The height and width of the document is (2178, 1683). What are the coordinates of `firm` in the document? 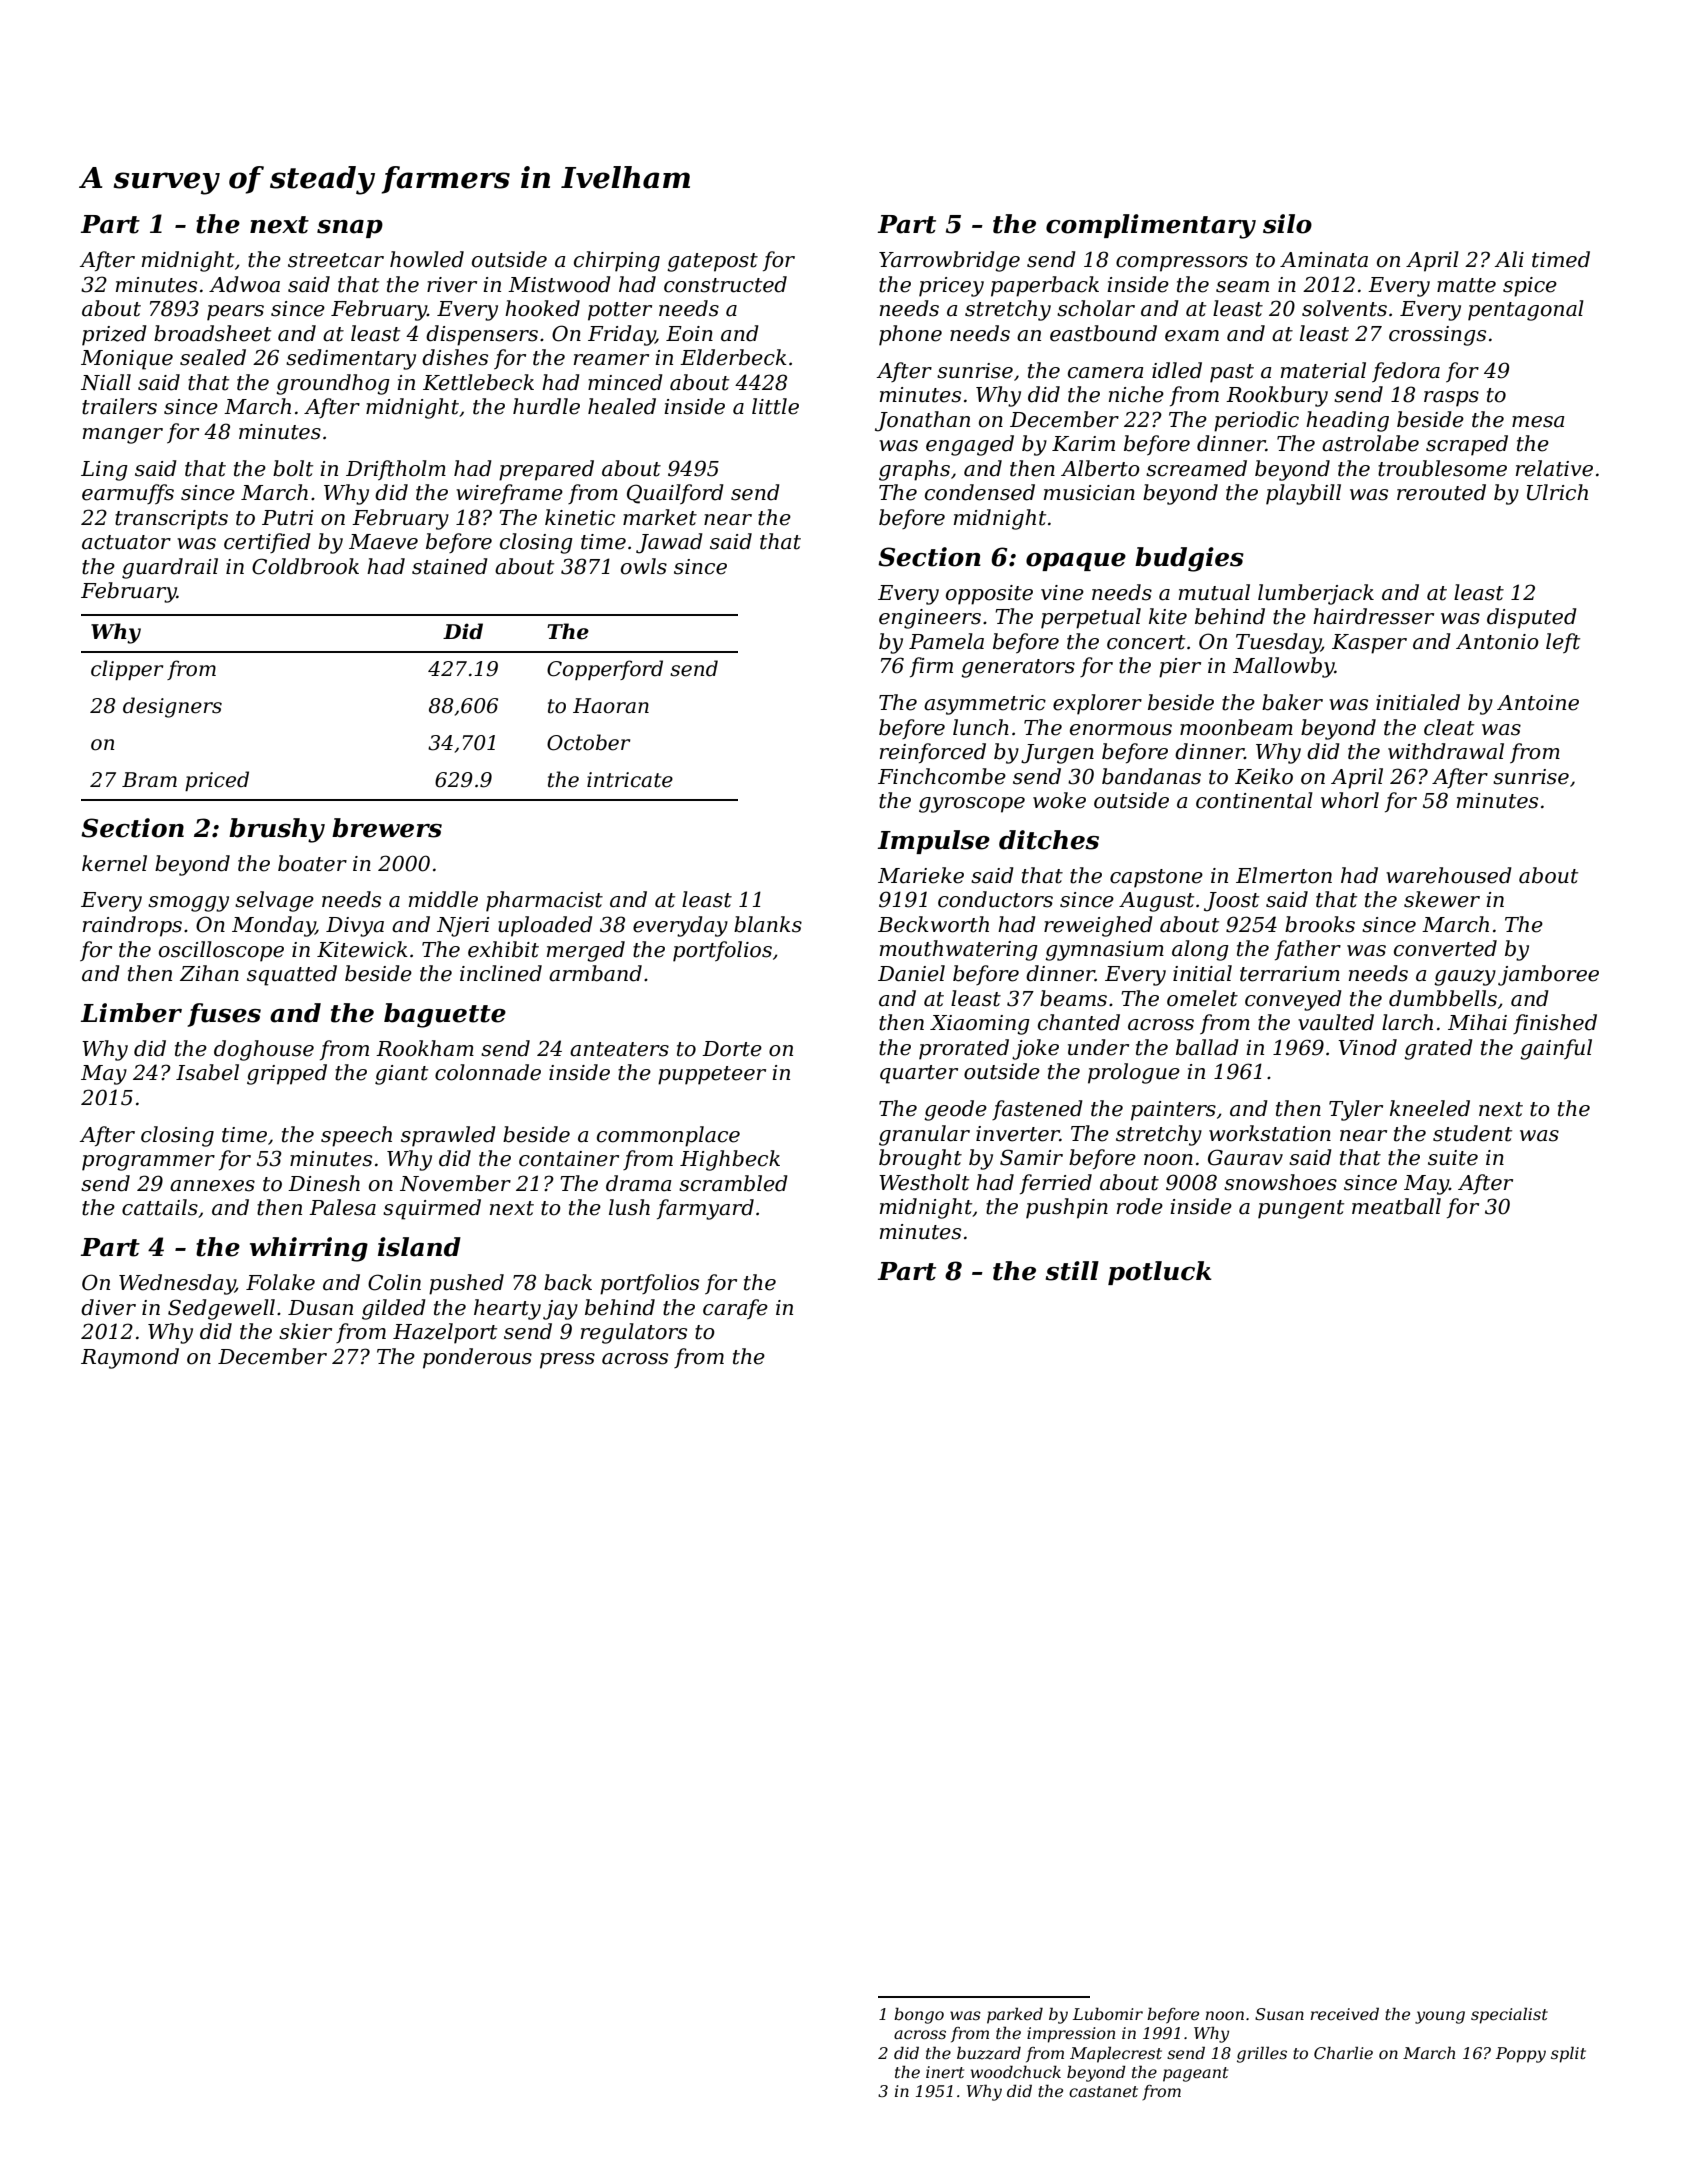 It's located at (931, 667).
